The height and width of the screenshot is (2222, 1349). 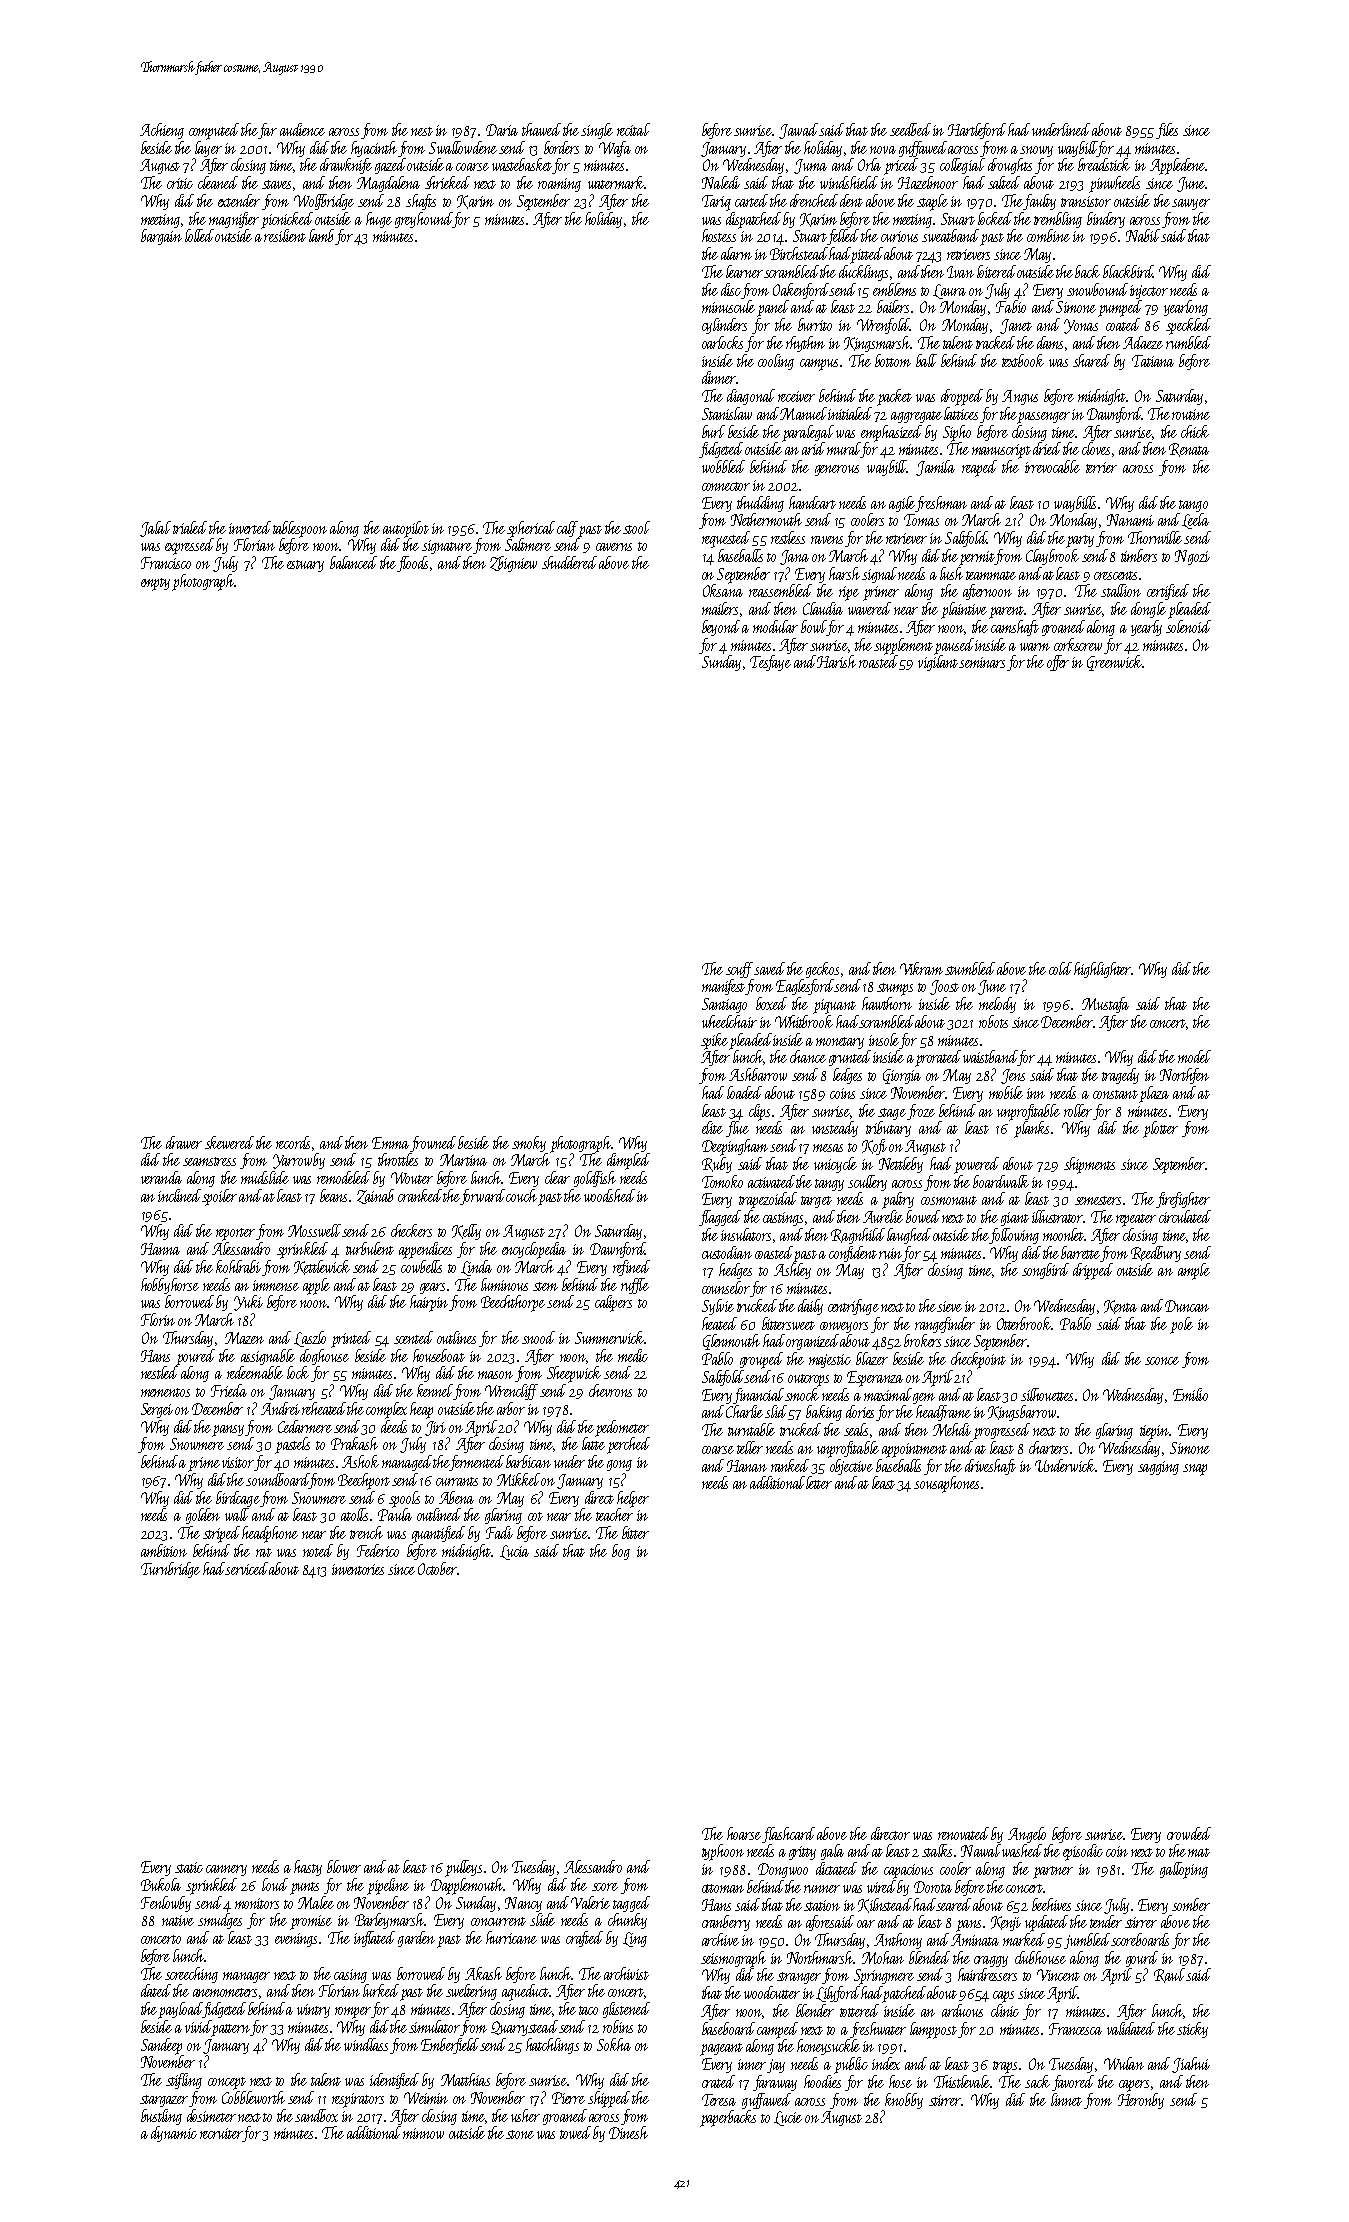 I want to click on recital, so click(x=633, y=129).
